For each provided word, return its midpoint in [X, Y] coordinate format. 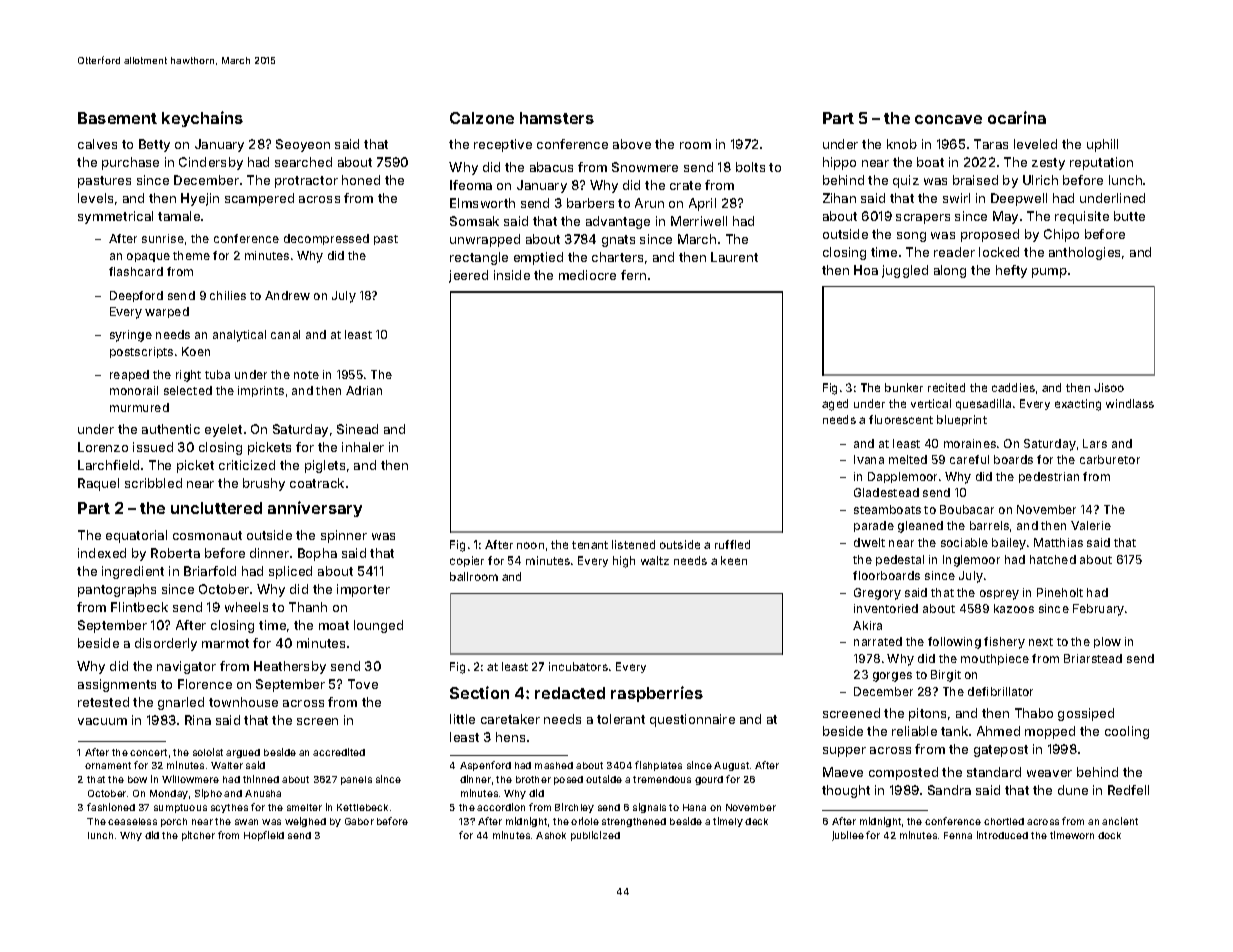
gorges [892, 677]
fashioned [111, 807]
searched [303, 162]
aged [835, 405]
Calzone [482, 118]
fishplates [658, 766]
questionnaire [692, 720]
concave [948, 119]
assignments [117, 685]
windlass [1130, 403]
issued [153, 447]
